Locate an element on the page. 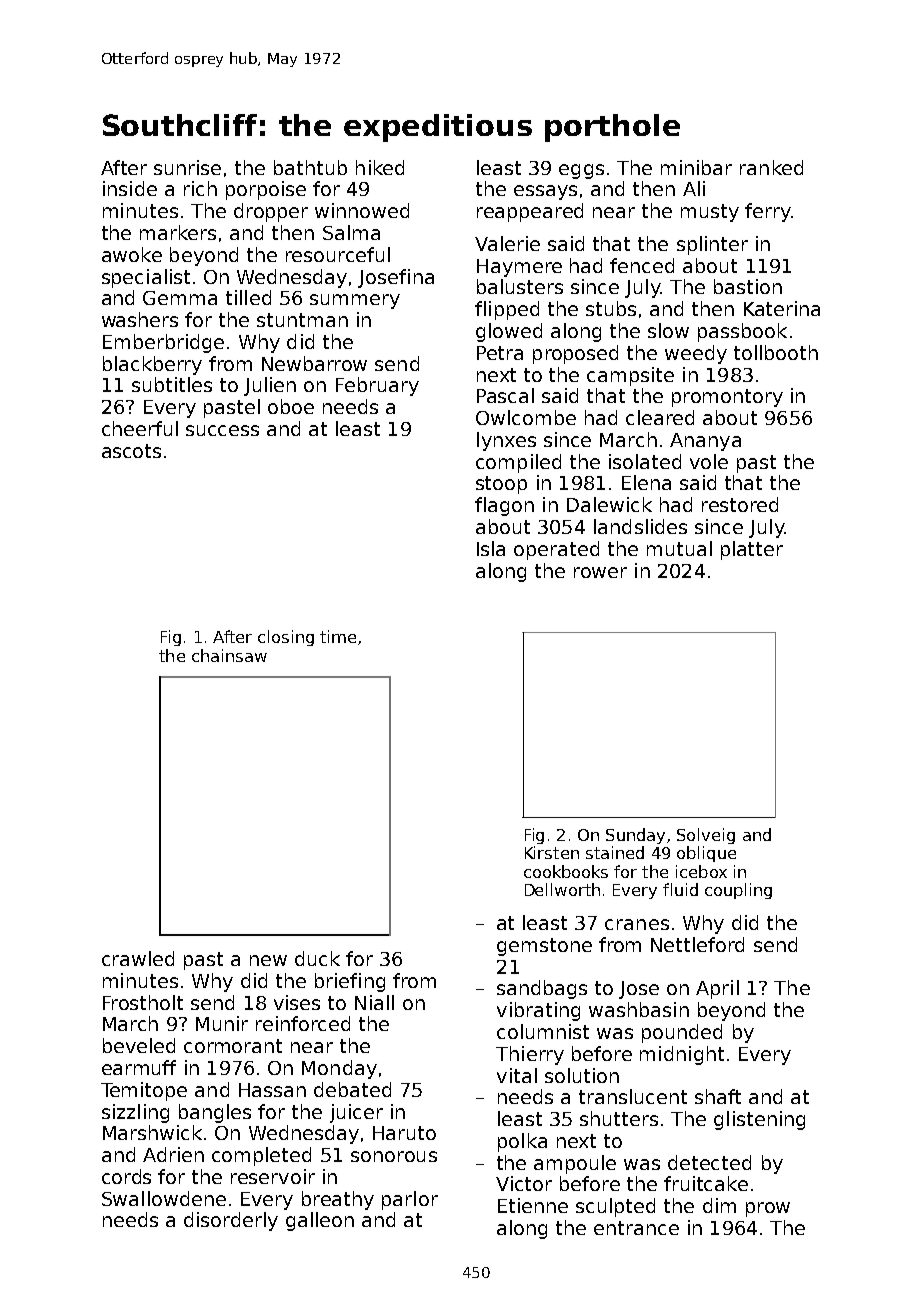  chainsaw is located at coordinates (229, 655).
